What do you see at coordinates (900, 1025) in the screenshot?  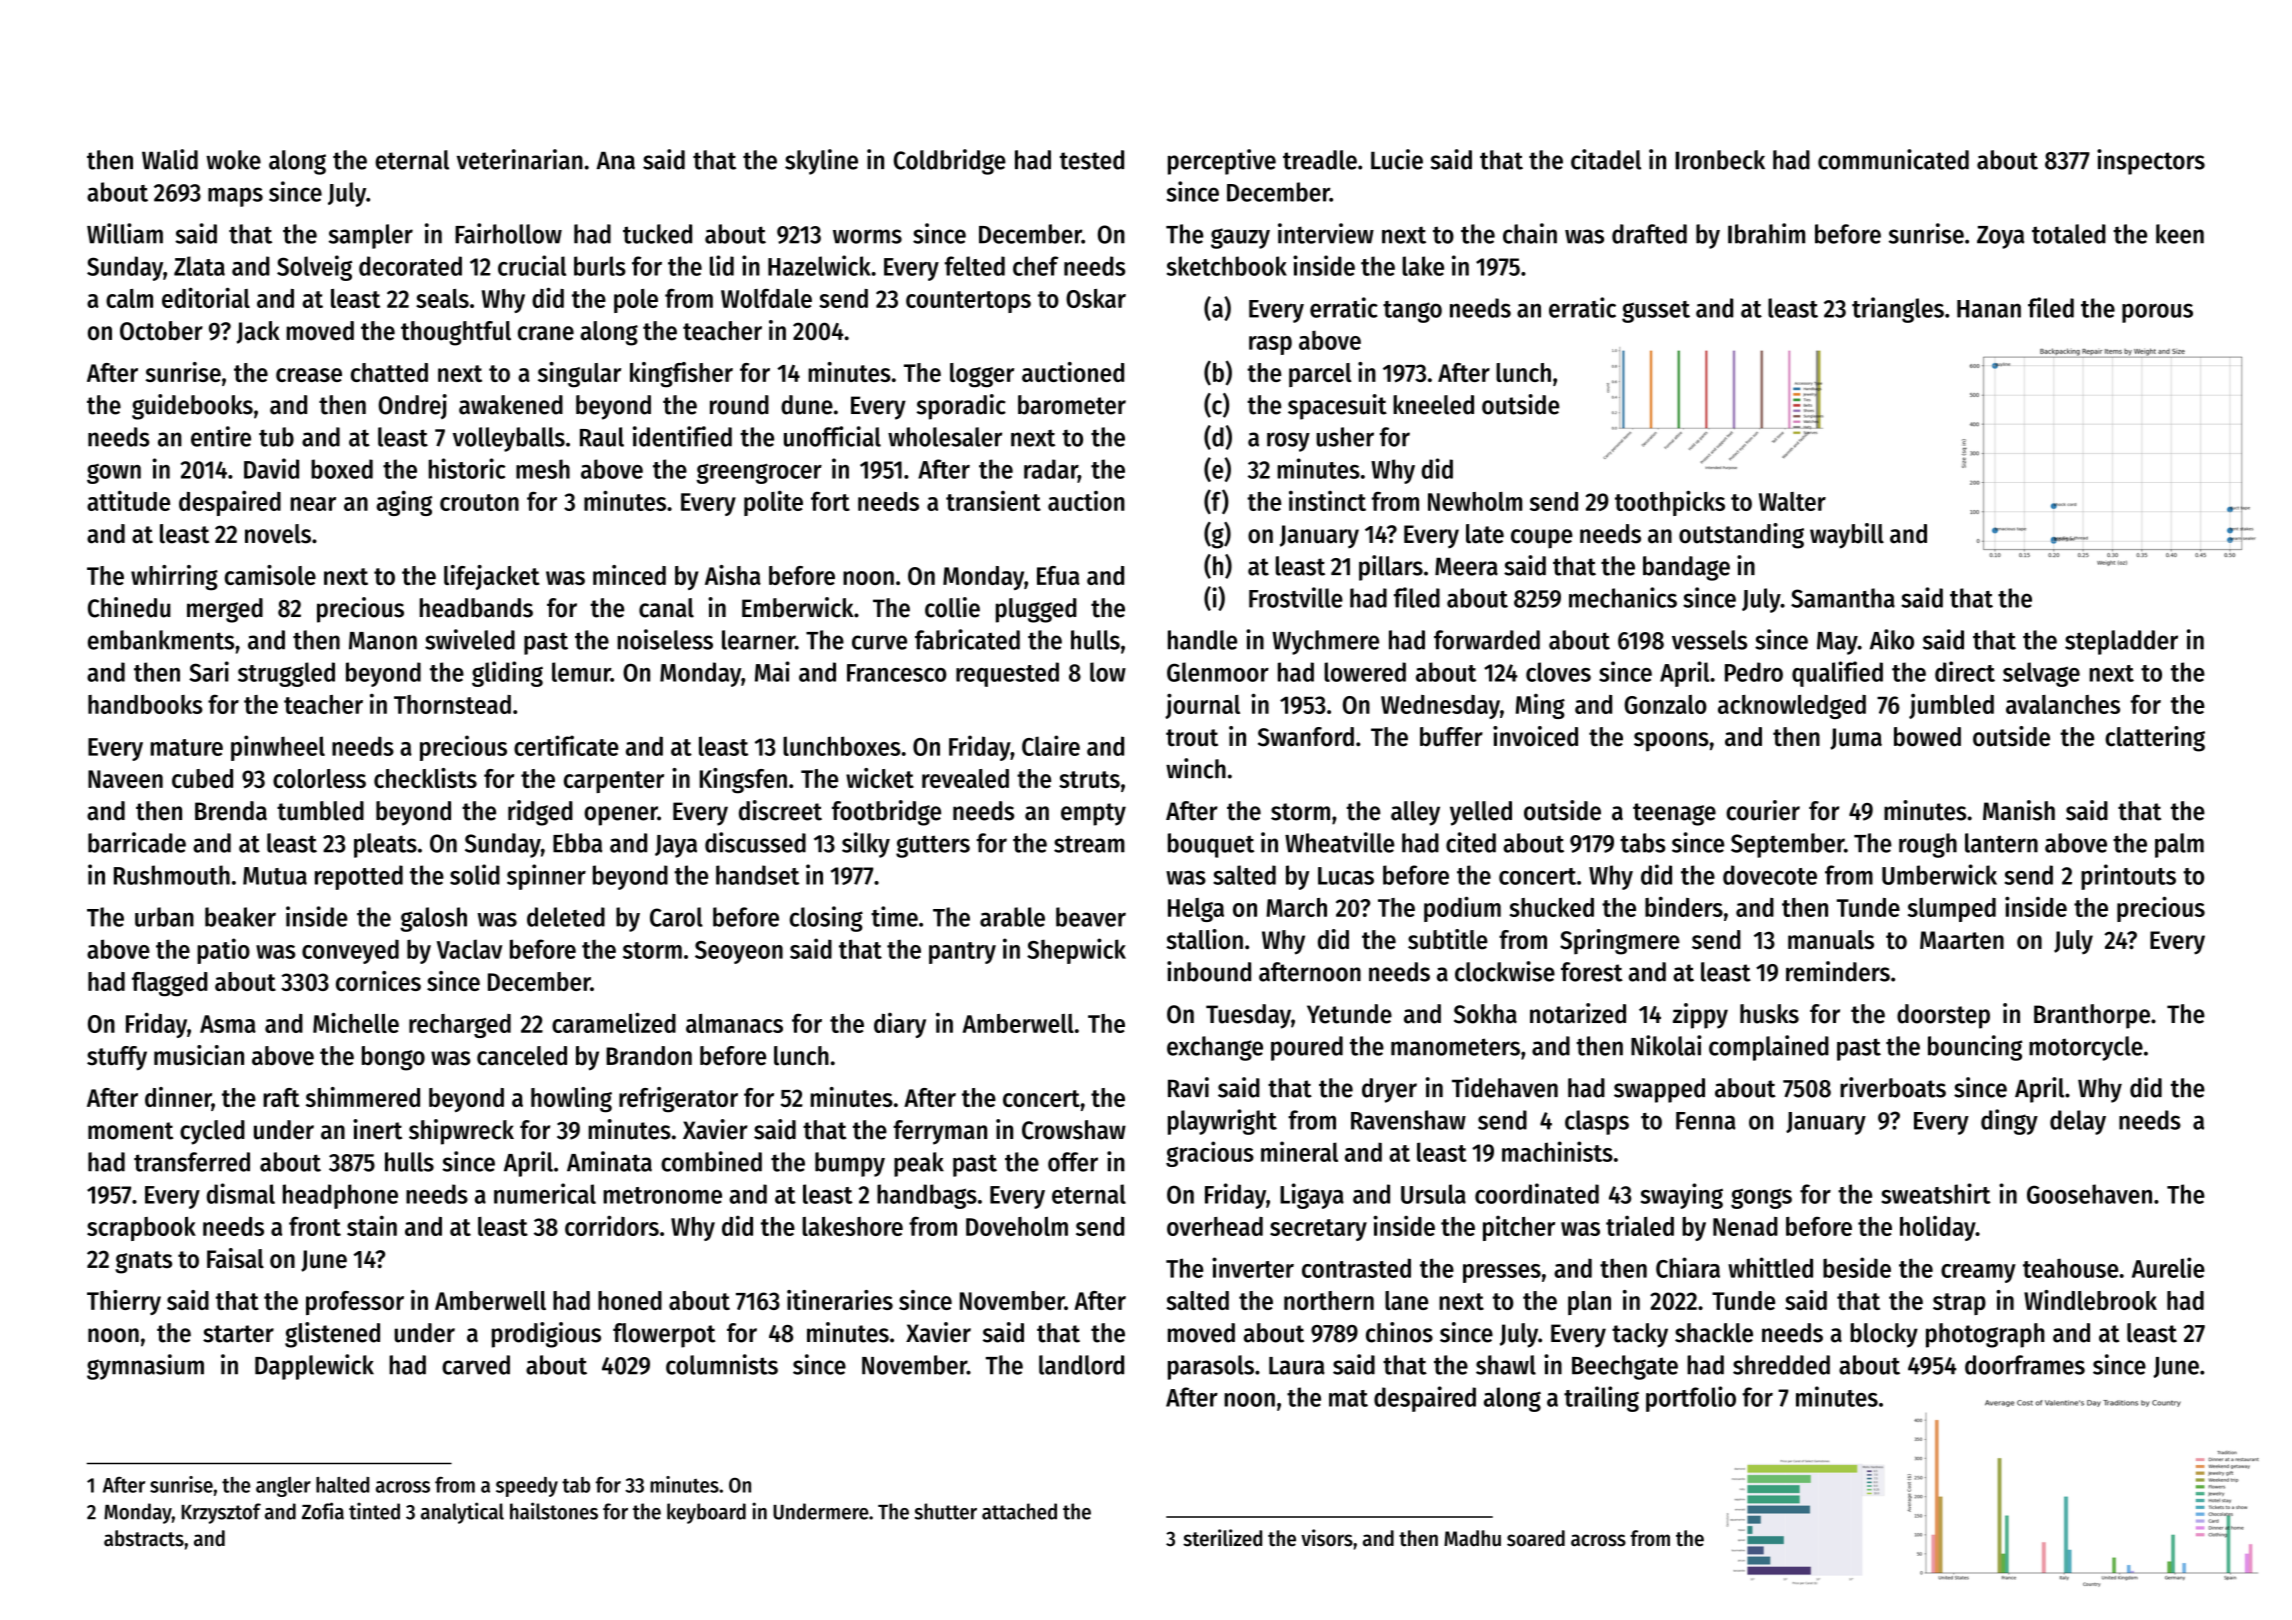 I see `diary` at bounding box center [900, 1025].
